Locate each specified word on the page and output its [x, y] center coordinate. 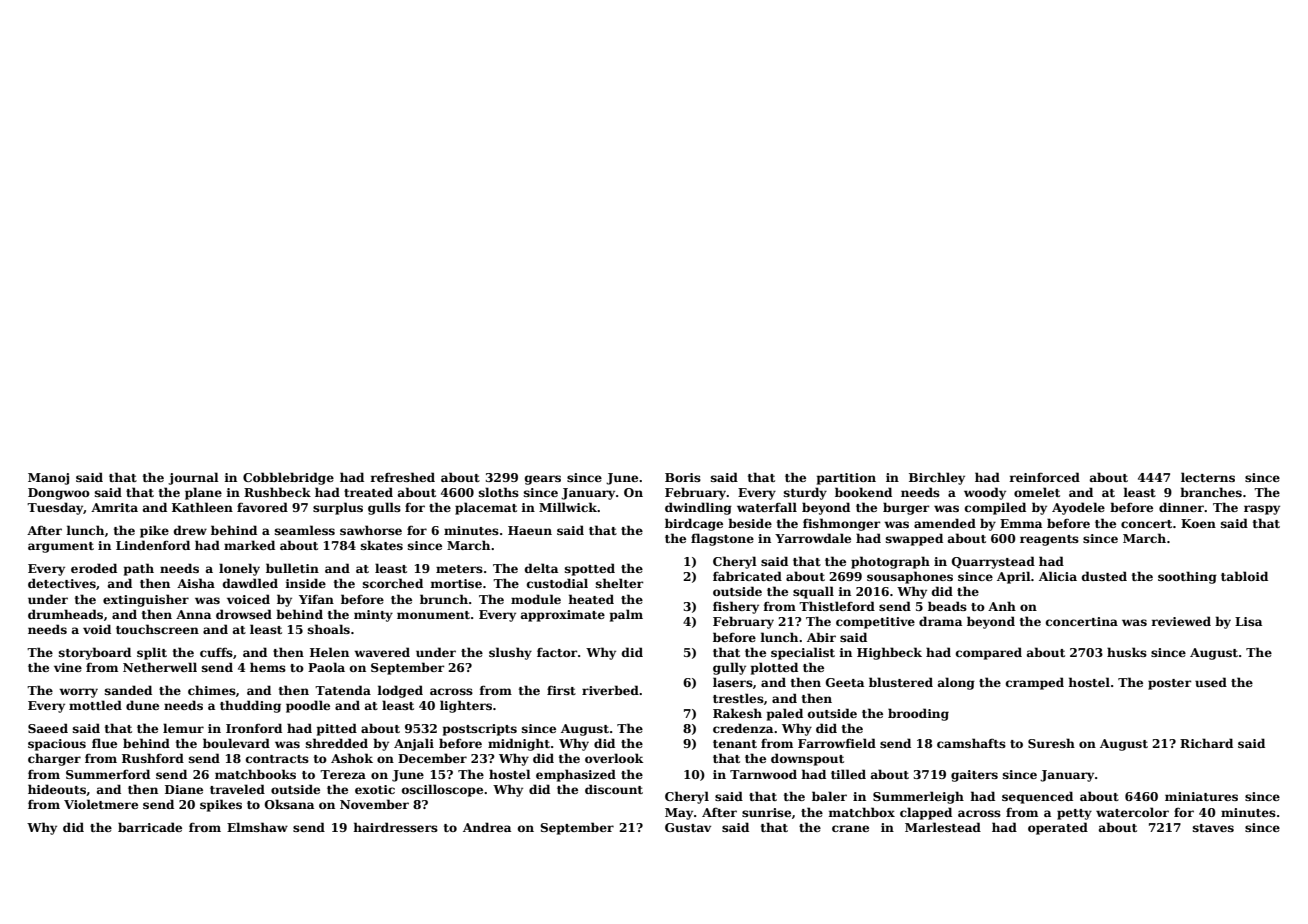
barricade [150, 827]
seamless [305, 530]
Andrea [487, 827]
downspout [807, 759]
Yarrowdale [813, 538]
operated [1058, 828]
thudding [250, 706]
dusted [1104, 576]
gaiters [974, 776]
